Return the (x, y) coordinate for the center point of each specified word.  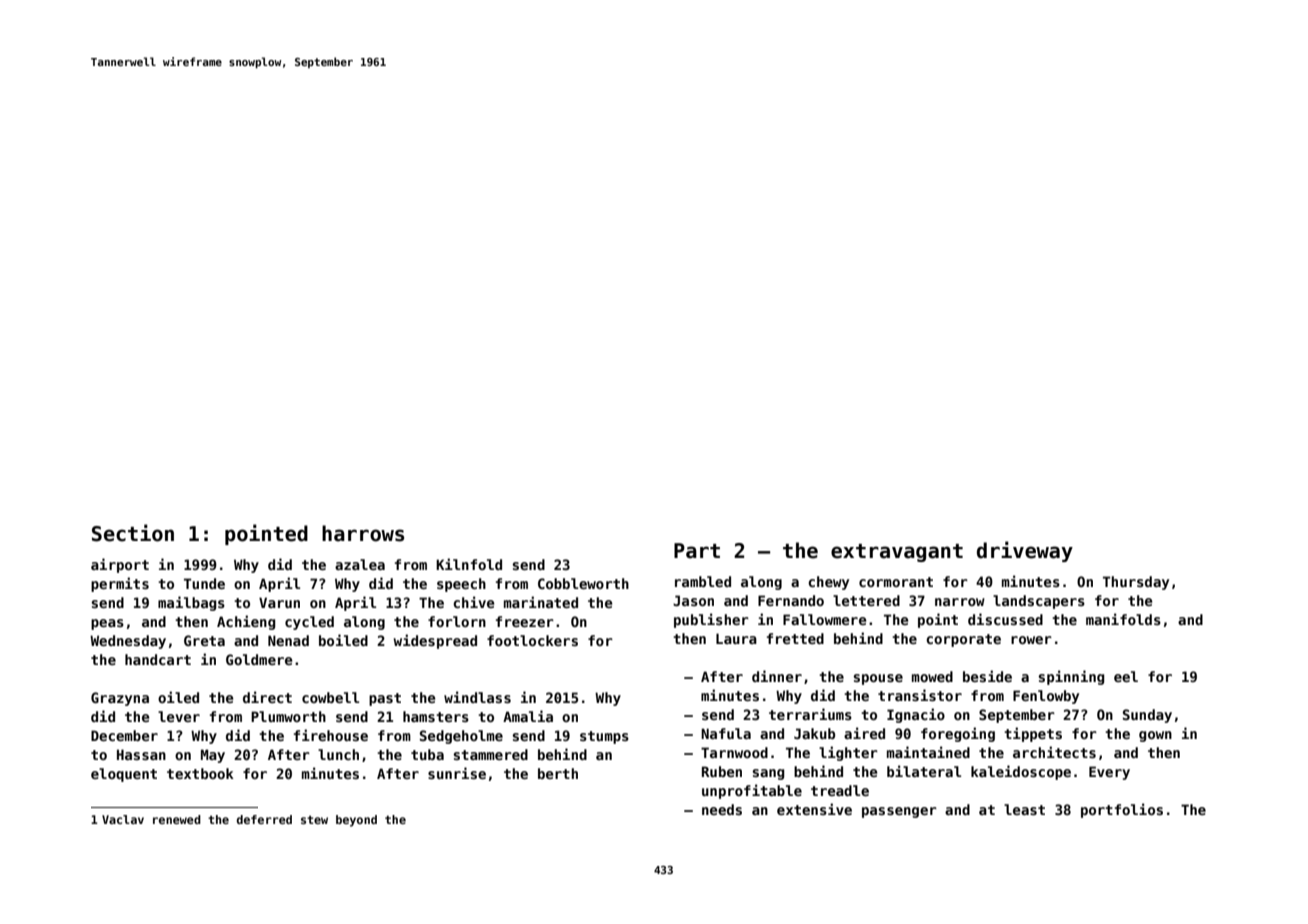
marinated (541, 602)
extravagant (897, 553)
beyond (356, 821)
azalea (360, 564)
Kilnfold (469, 564)
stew (314, 820)
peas (107, 624)
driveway (1025, 551)
